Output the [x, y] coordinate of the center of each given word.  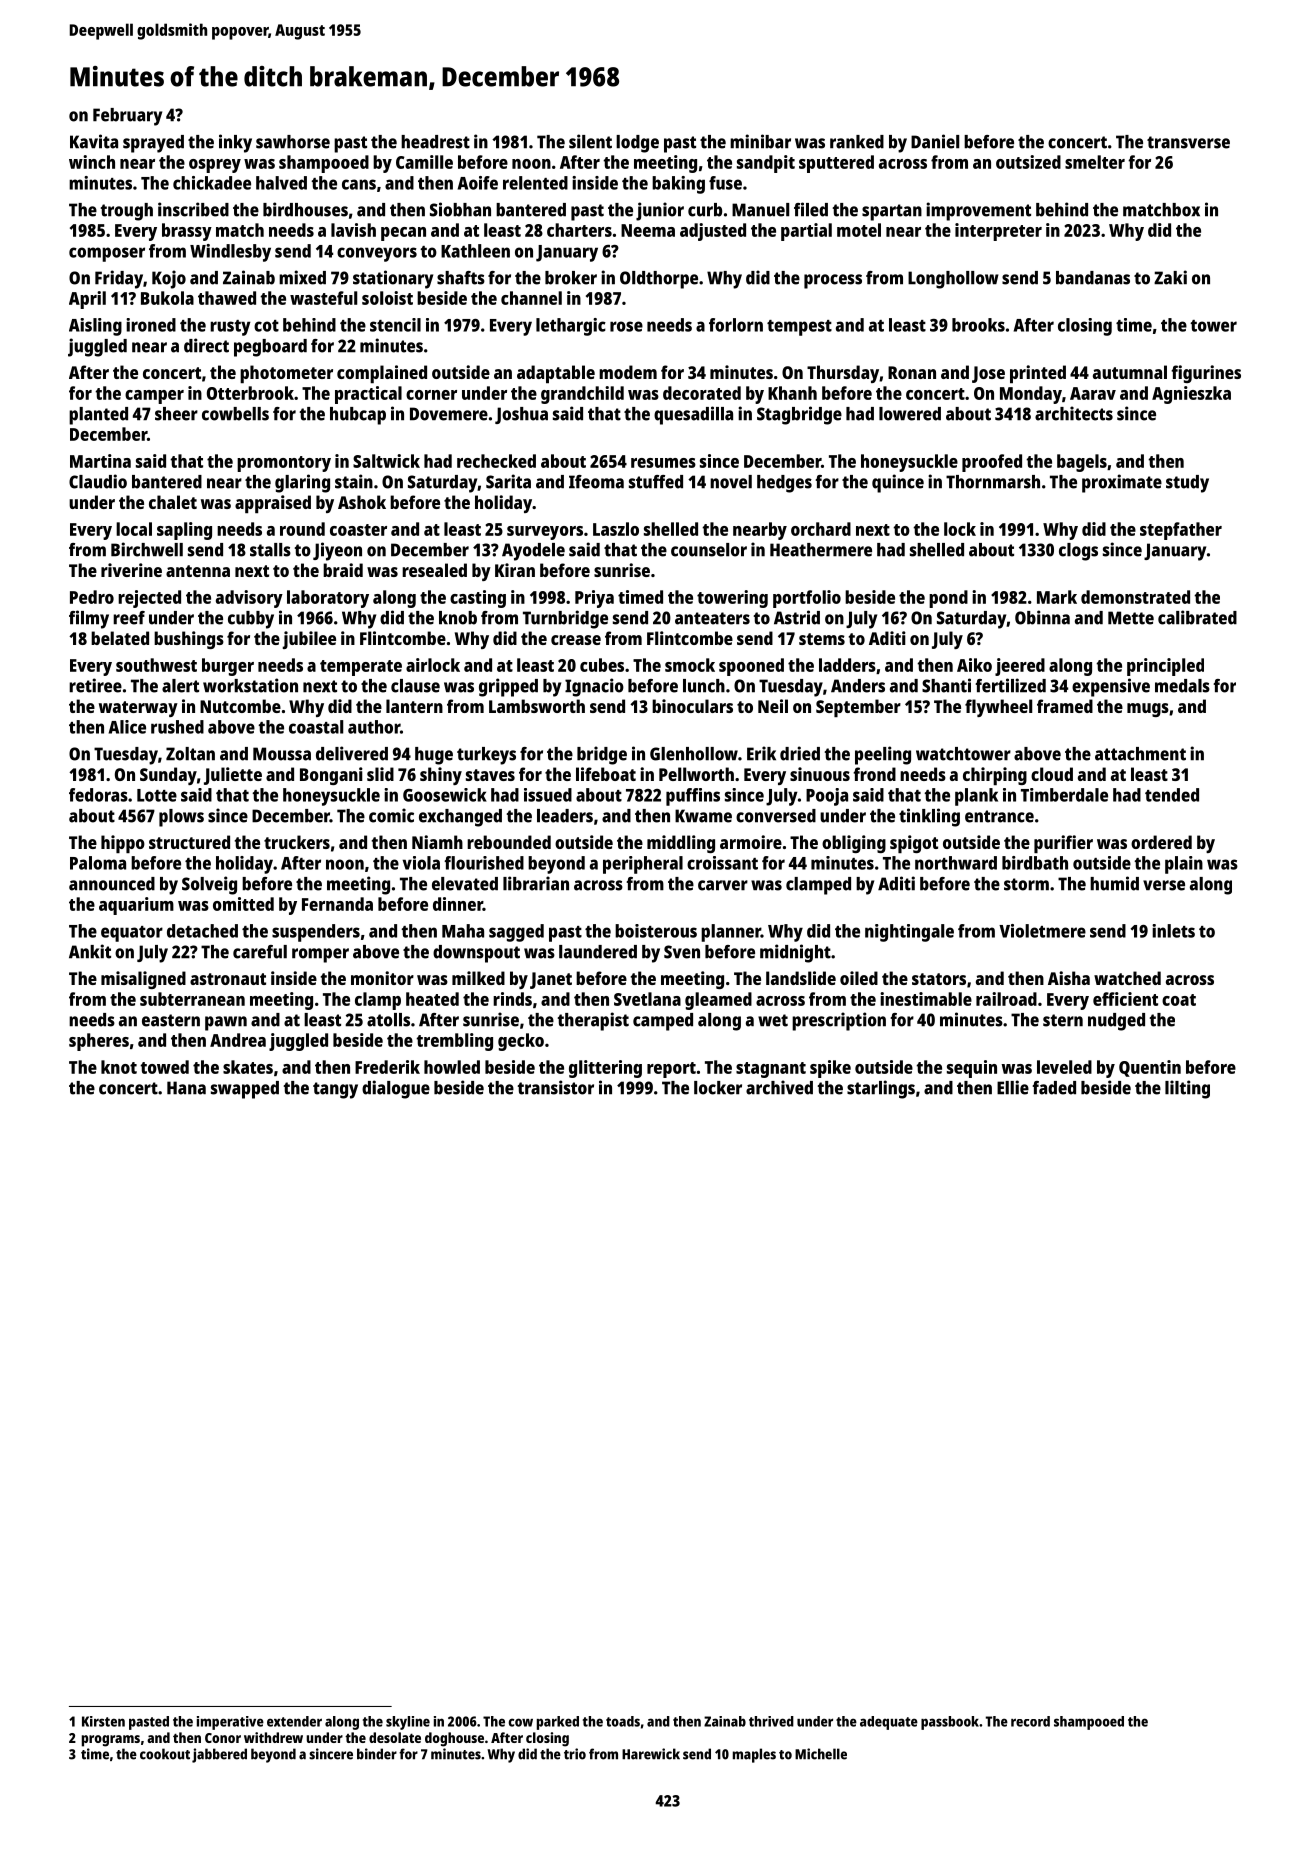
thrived [771, 1721]
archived [779, 1087]
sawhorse [293, 142]
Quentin [1150, 1068]
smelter [1095, 162]
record [1030, 1721]
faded [1054, 1088]
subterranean [192, 999]
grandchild [582, 395]
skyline [408, 1723]
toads [623, 1721]
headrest [435, 142]
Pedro [92, 597]
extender [294, 1721]
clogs [1078, 552]
